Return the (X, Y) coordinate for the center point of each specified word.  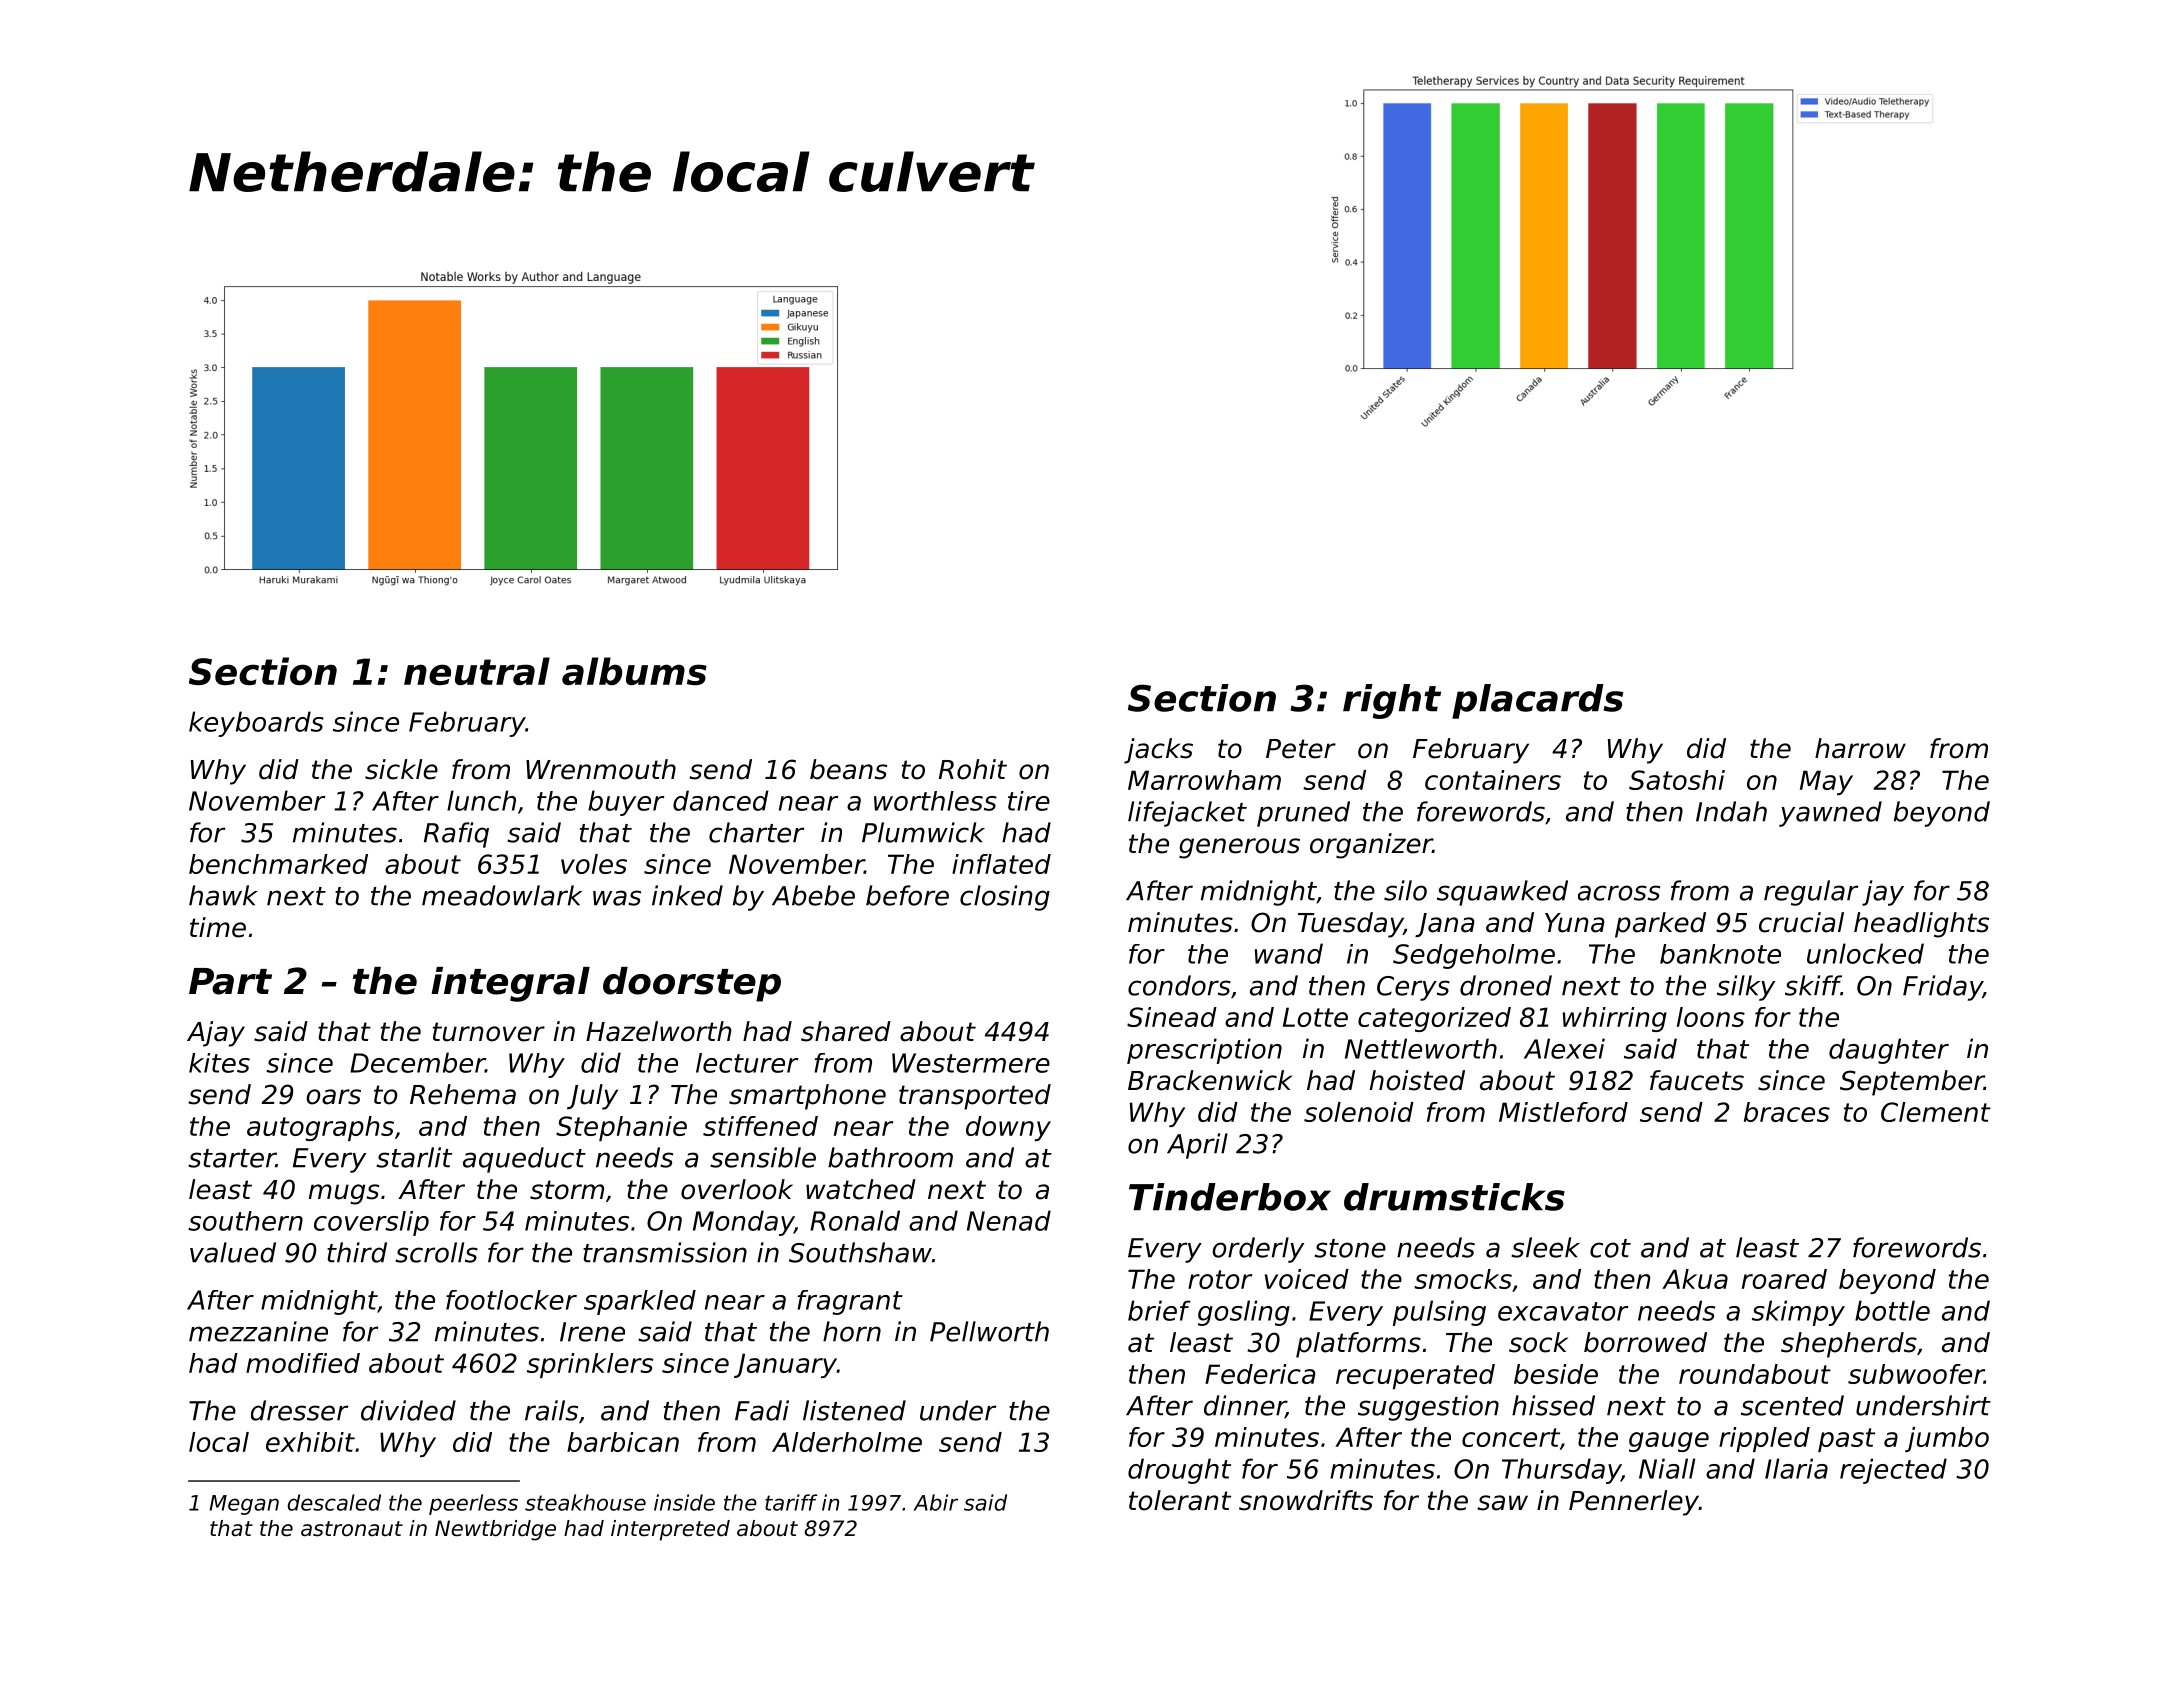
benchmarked (278, 864)
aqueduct (524, 1160)
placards (1537, 701)
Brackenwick (1210, 1080)
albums (634, 671)
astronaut (352, 1529)
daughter (1889, 1051)
